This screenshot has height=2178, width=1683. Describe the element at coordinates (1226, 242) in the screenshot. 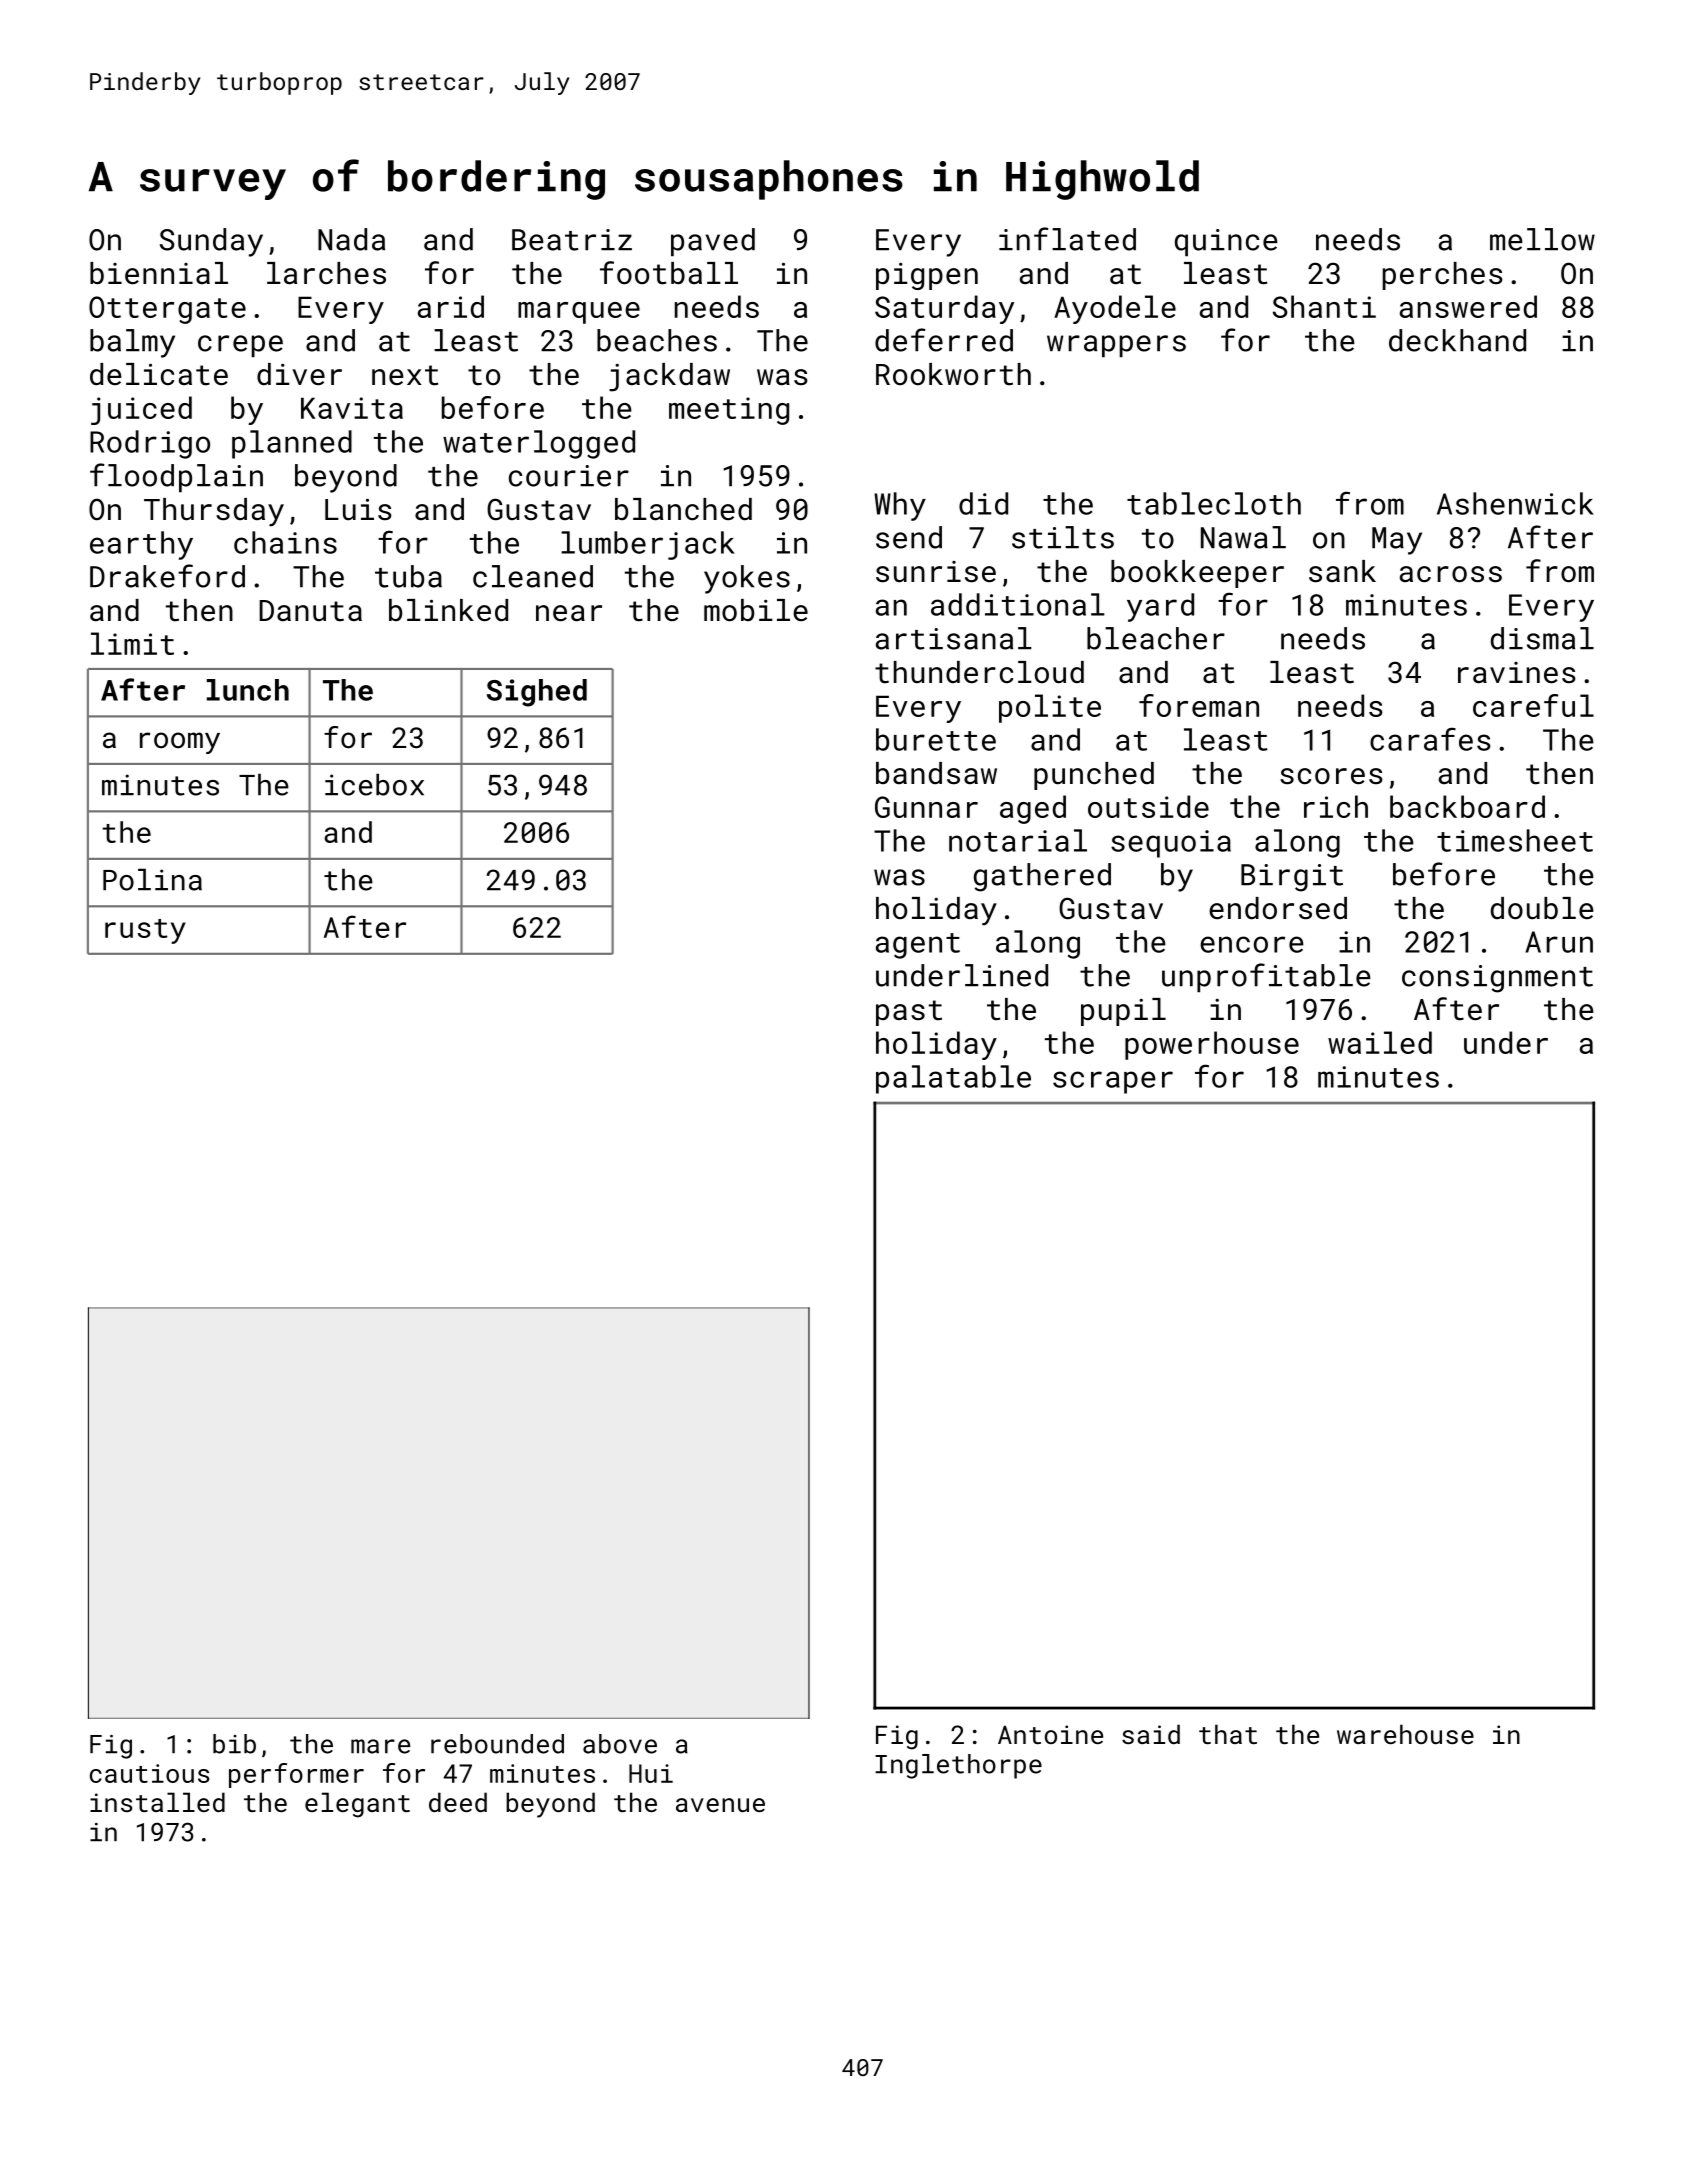

I see `quince` at that location.
